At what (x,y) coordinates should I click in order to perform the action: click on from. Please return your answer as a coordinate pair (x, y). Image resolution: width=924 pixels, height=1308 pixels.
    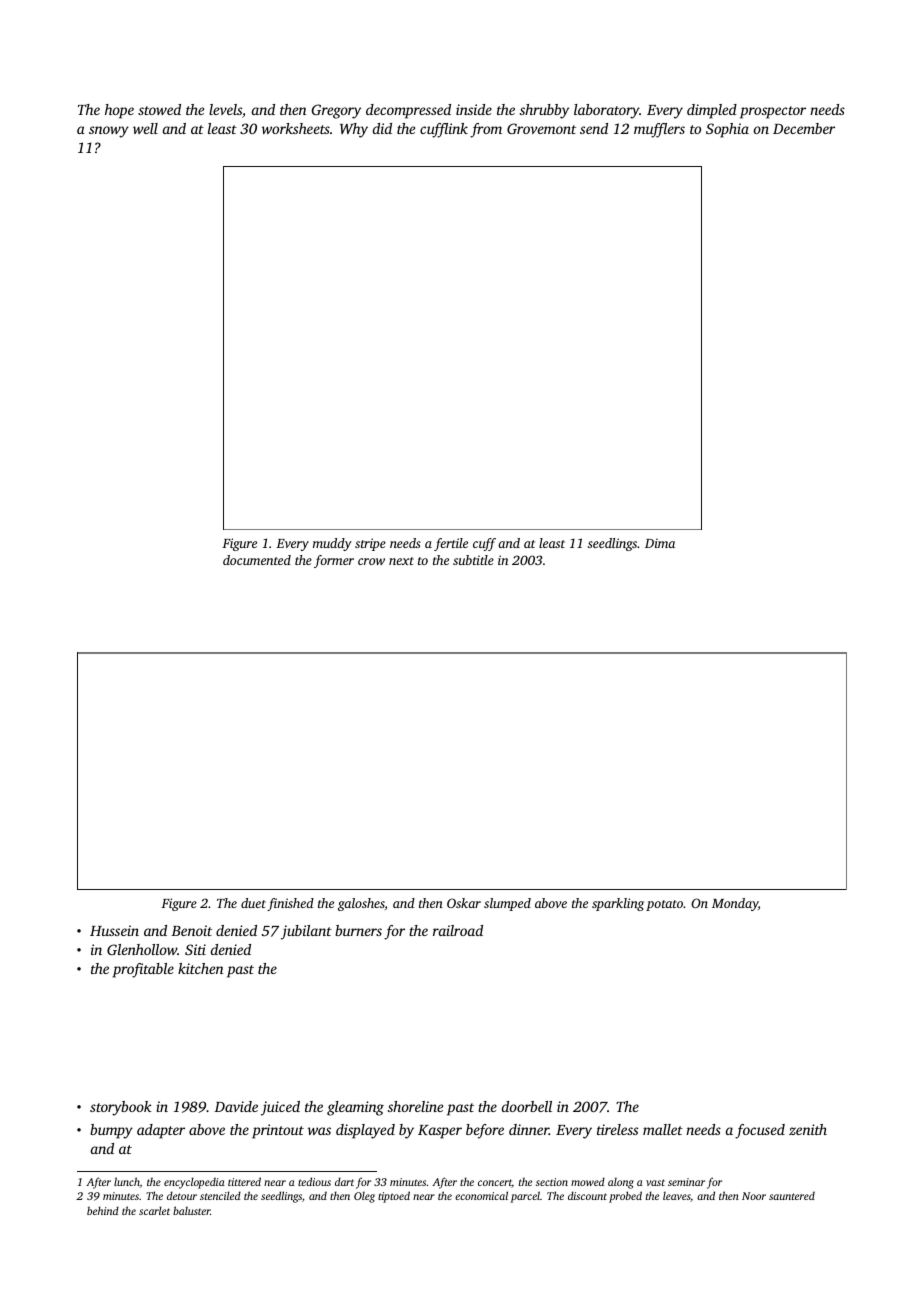
    Looking at the image, I should click on (486, 130).
